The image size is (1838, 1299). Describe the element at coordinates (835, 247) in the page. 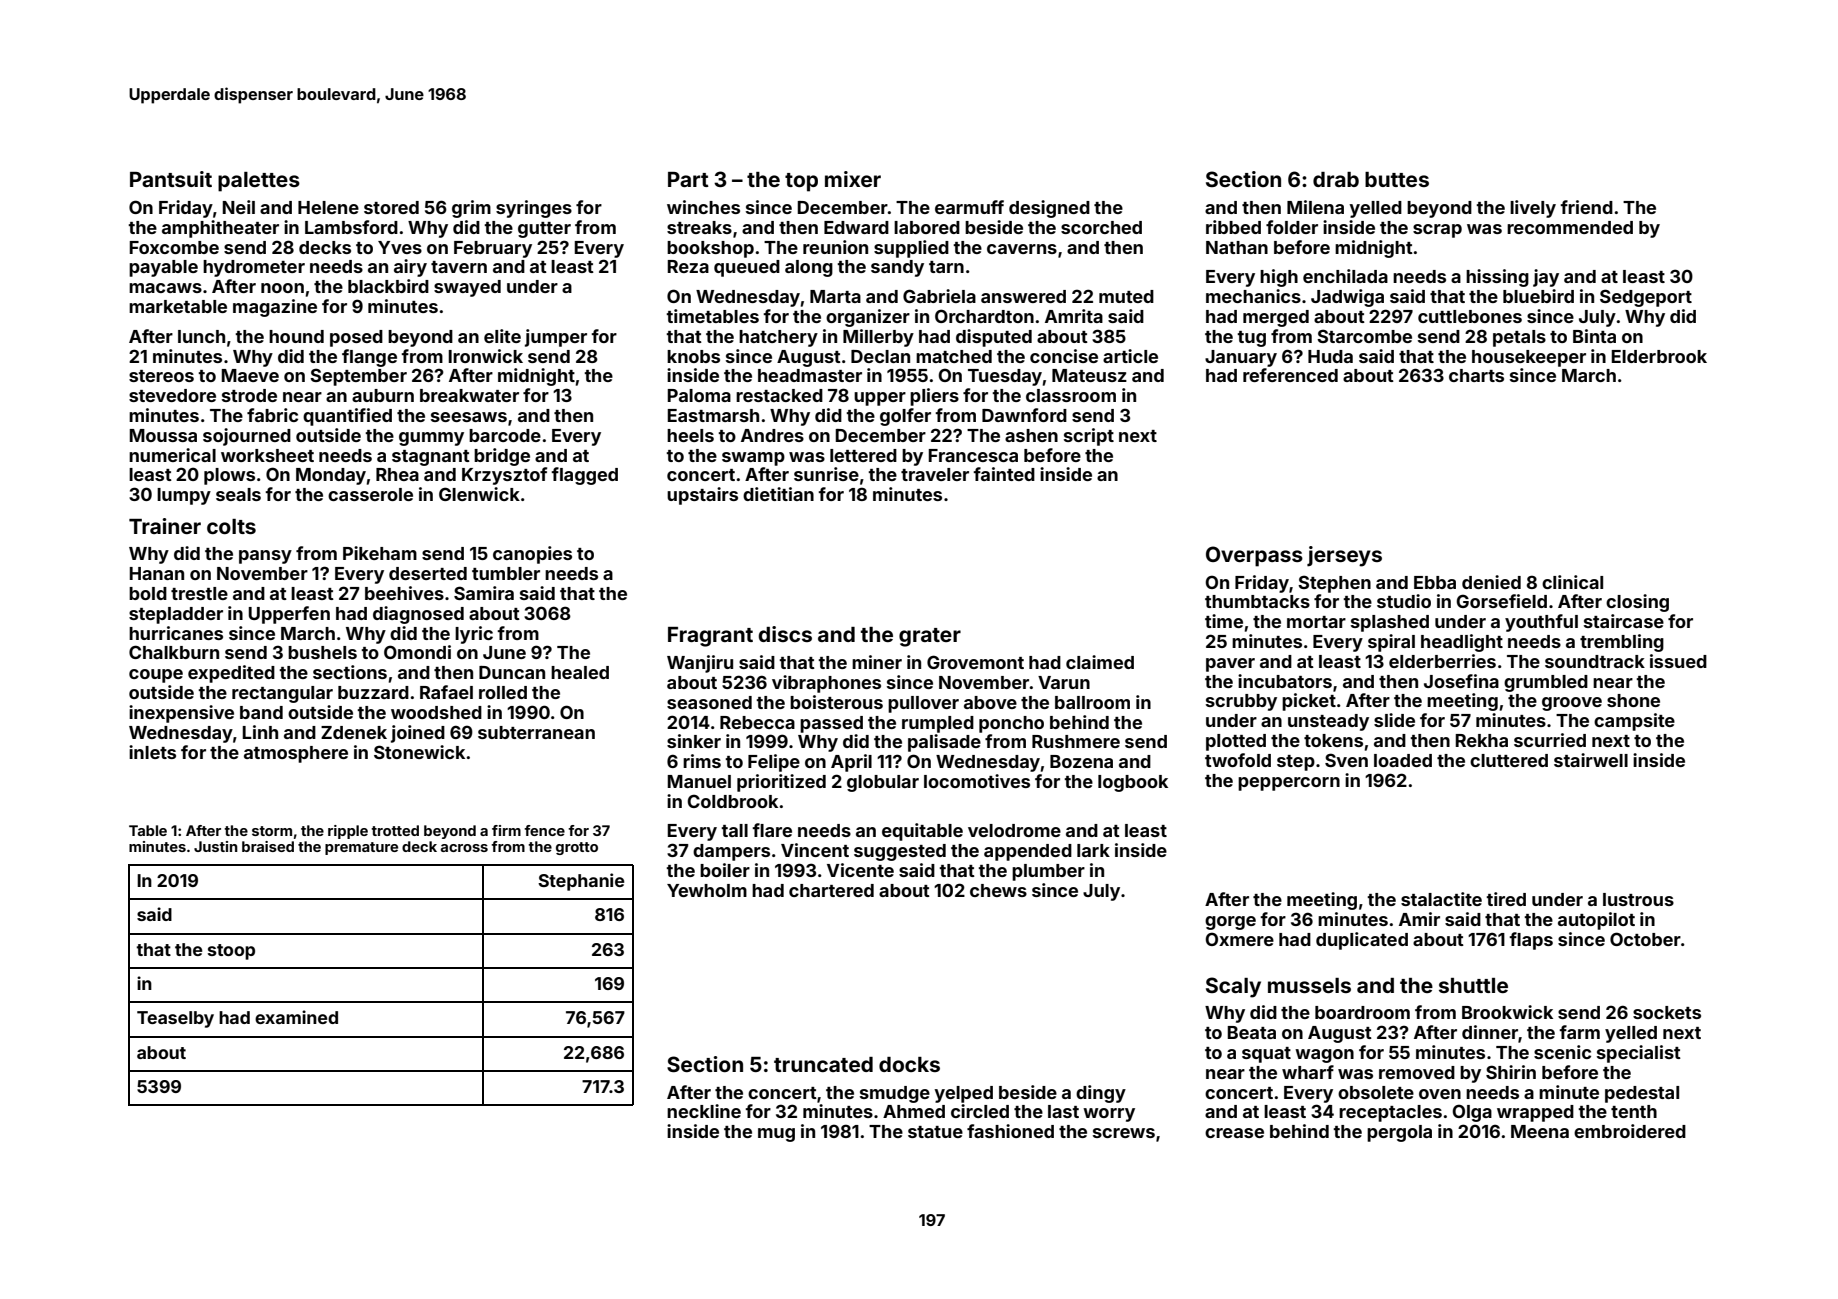

I see `reunion` at that location.
